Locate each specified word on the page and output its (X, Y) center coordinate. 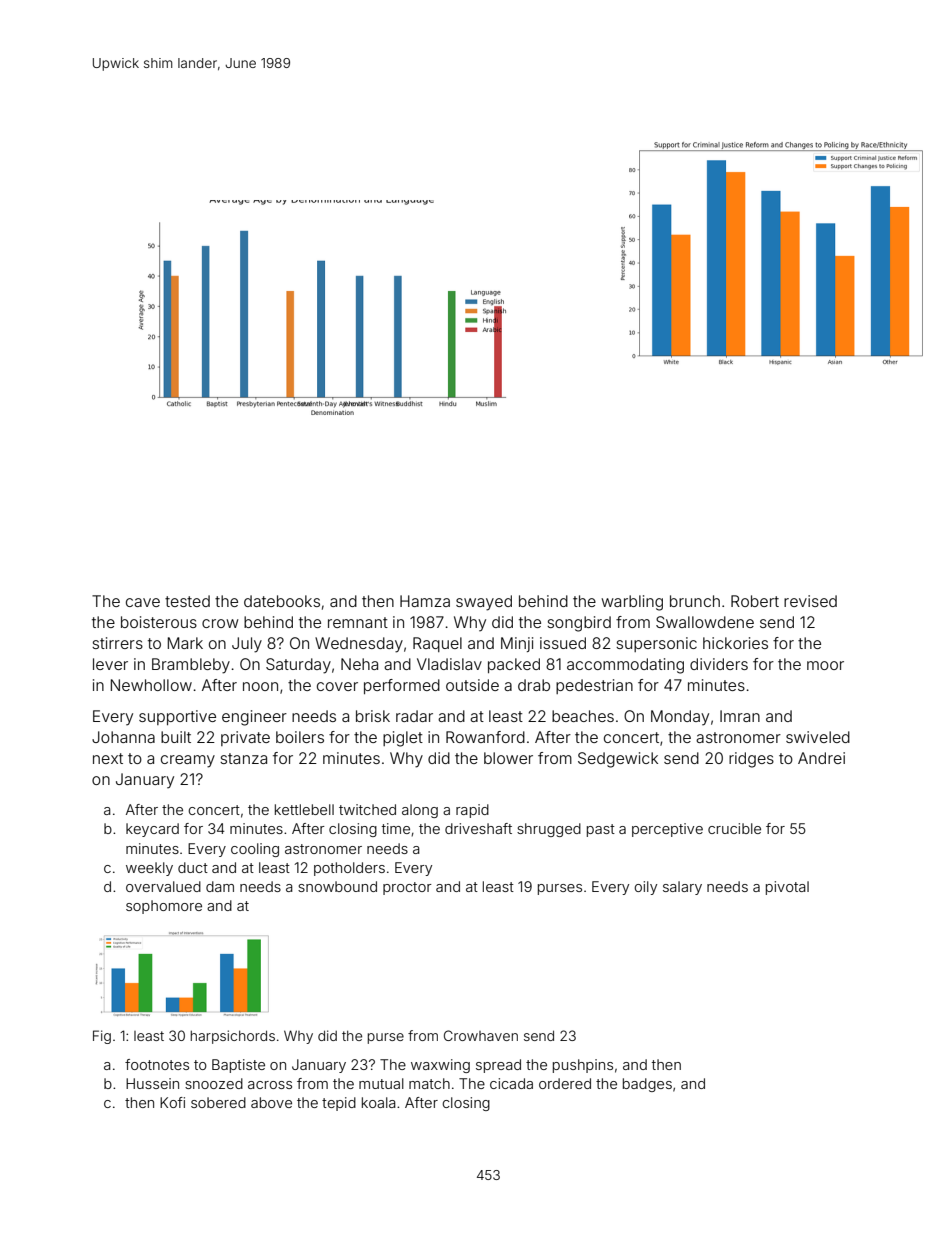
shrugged (549, 830)
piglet (403, 739)
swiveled (818, 737)
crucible (734, 828)
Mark (185, 643)
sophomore (164, 907)
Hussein (152, 1083)
